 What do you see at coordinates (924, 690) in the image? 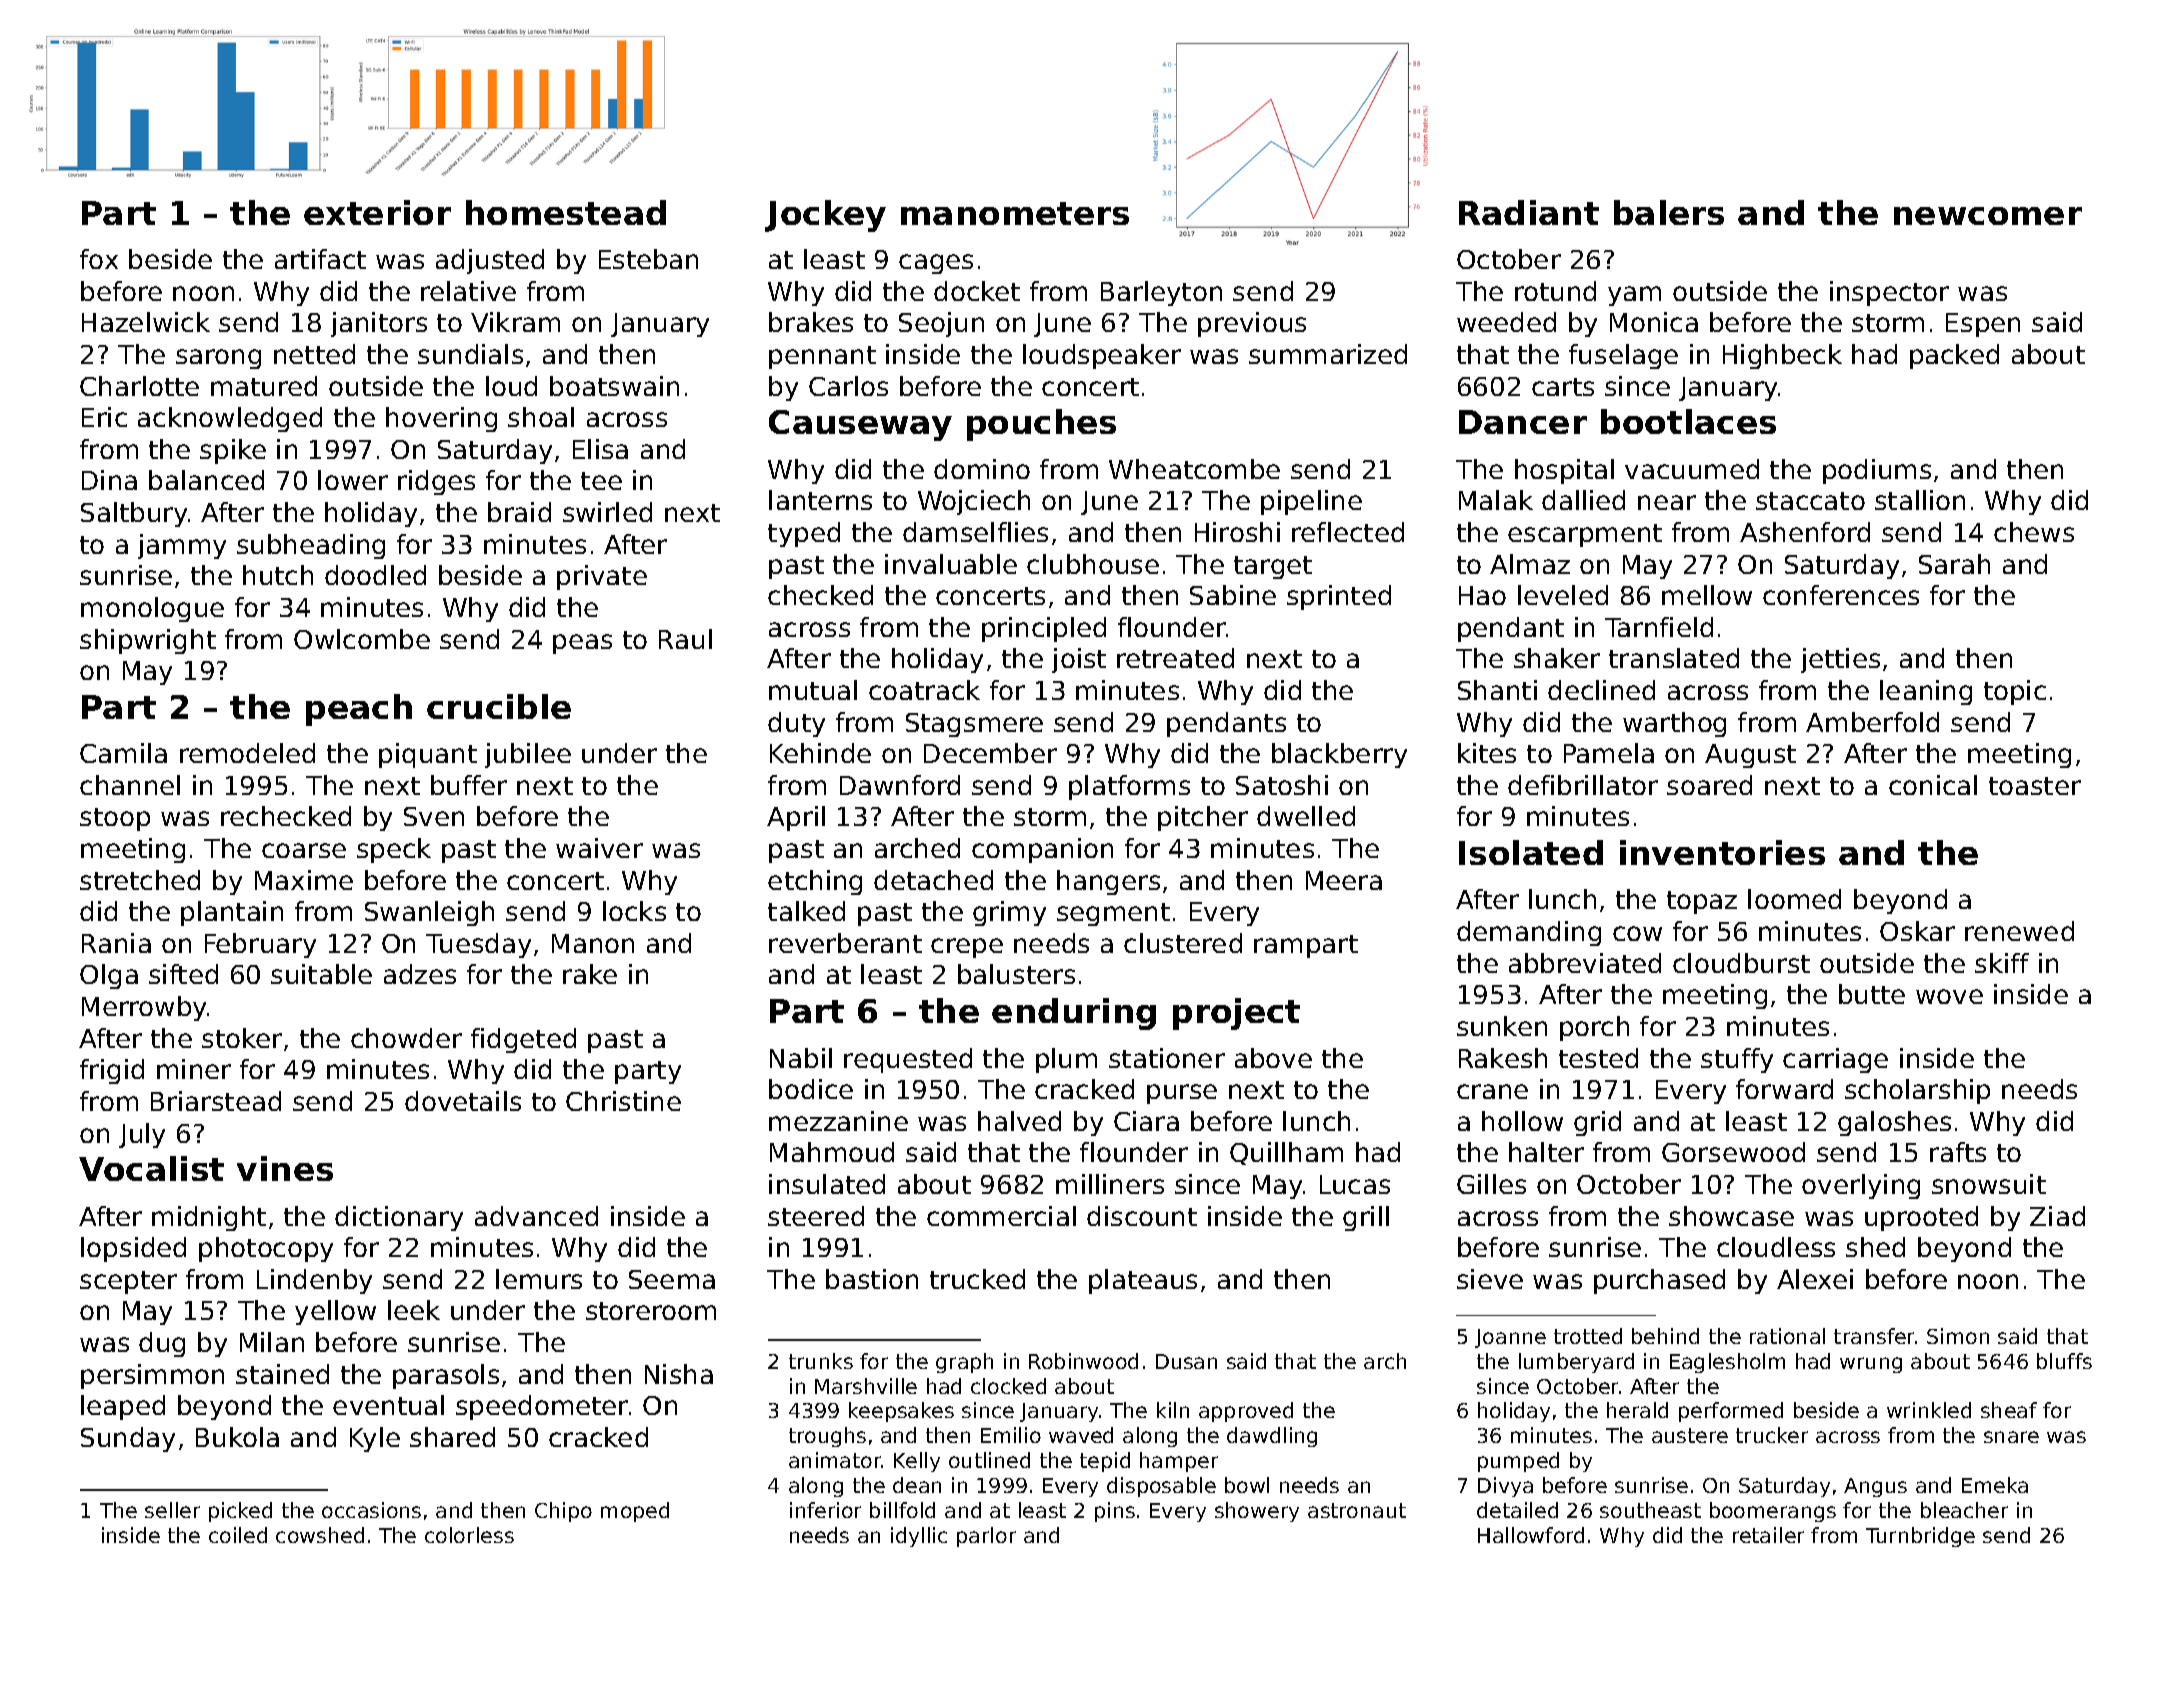
I see `coatrack` at bounding box center [924, 690].
